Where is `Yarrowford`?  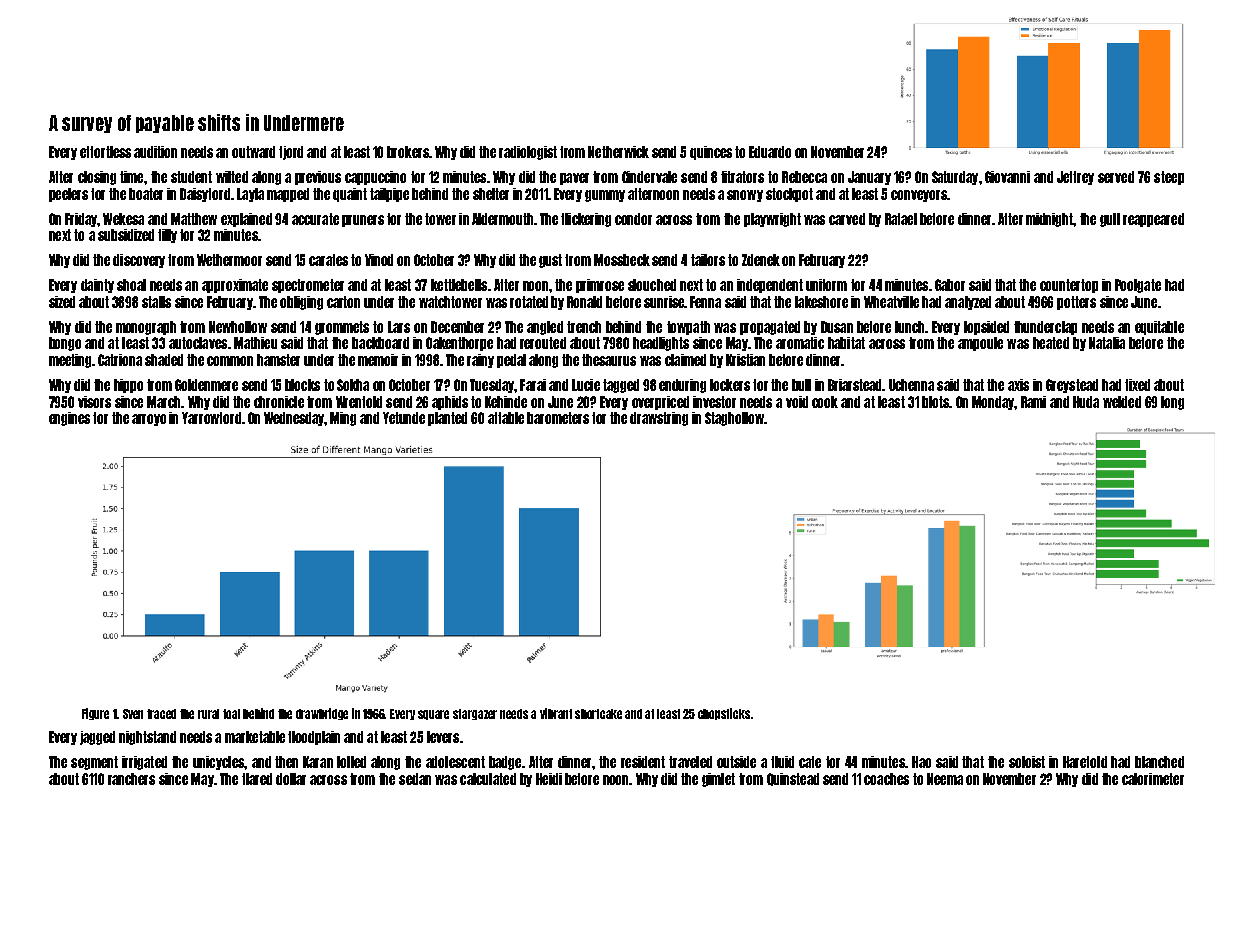
Yarrowford is located at coordinates (211, 418).
